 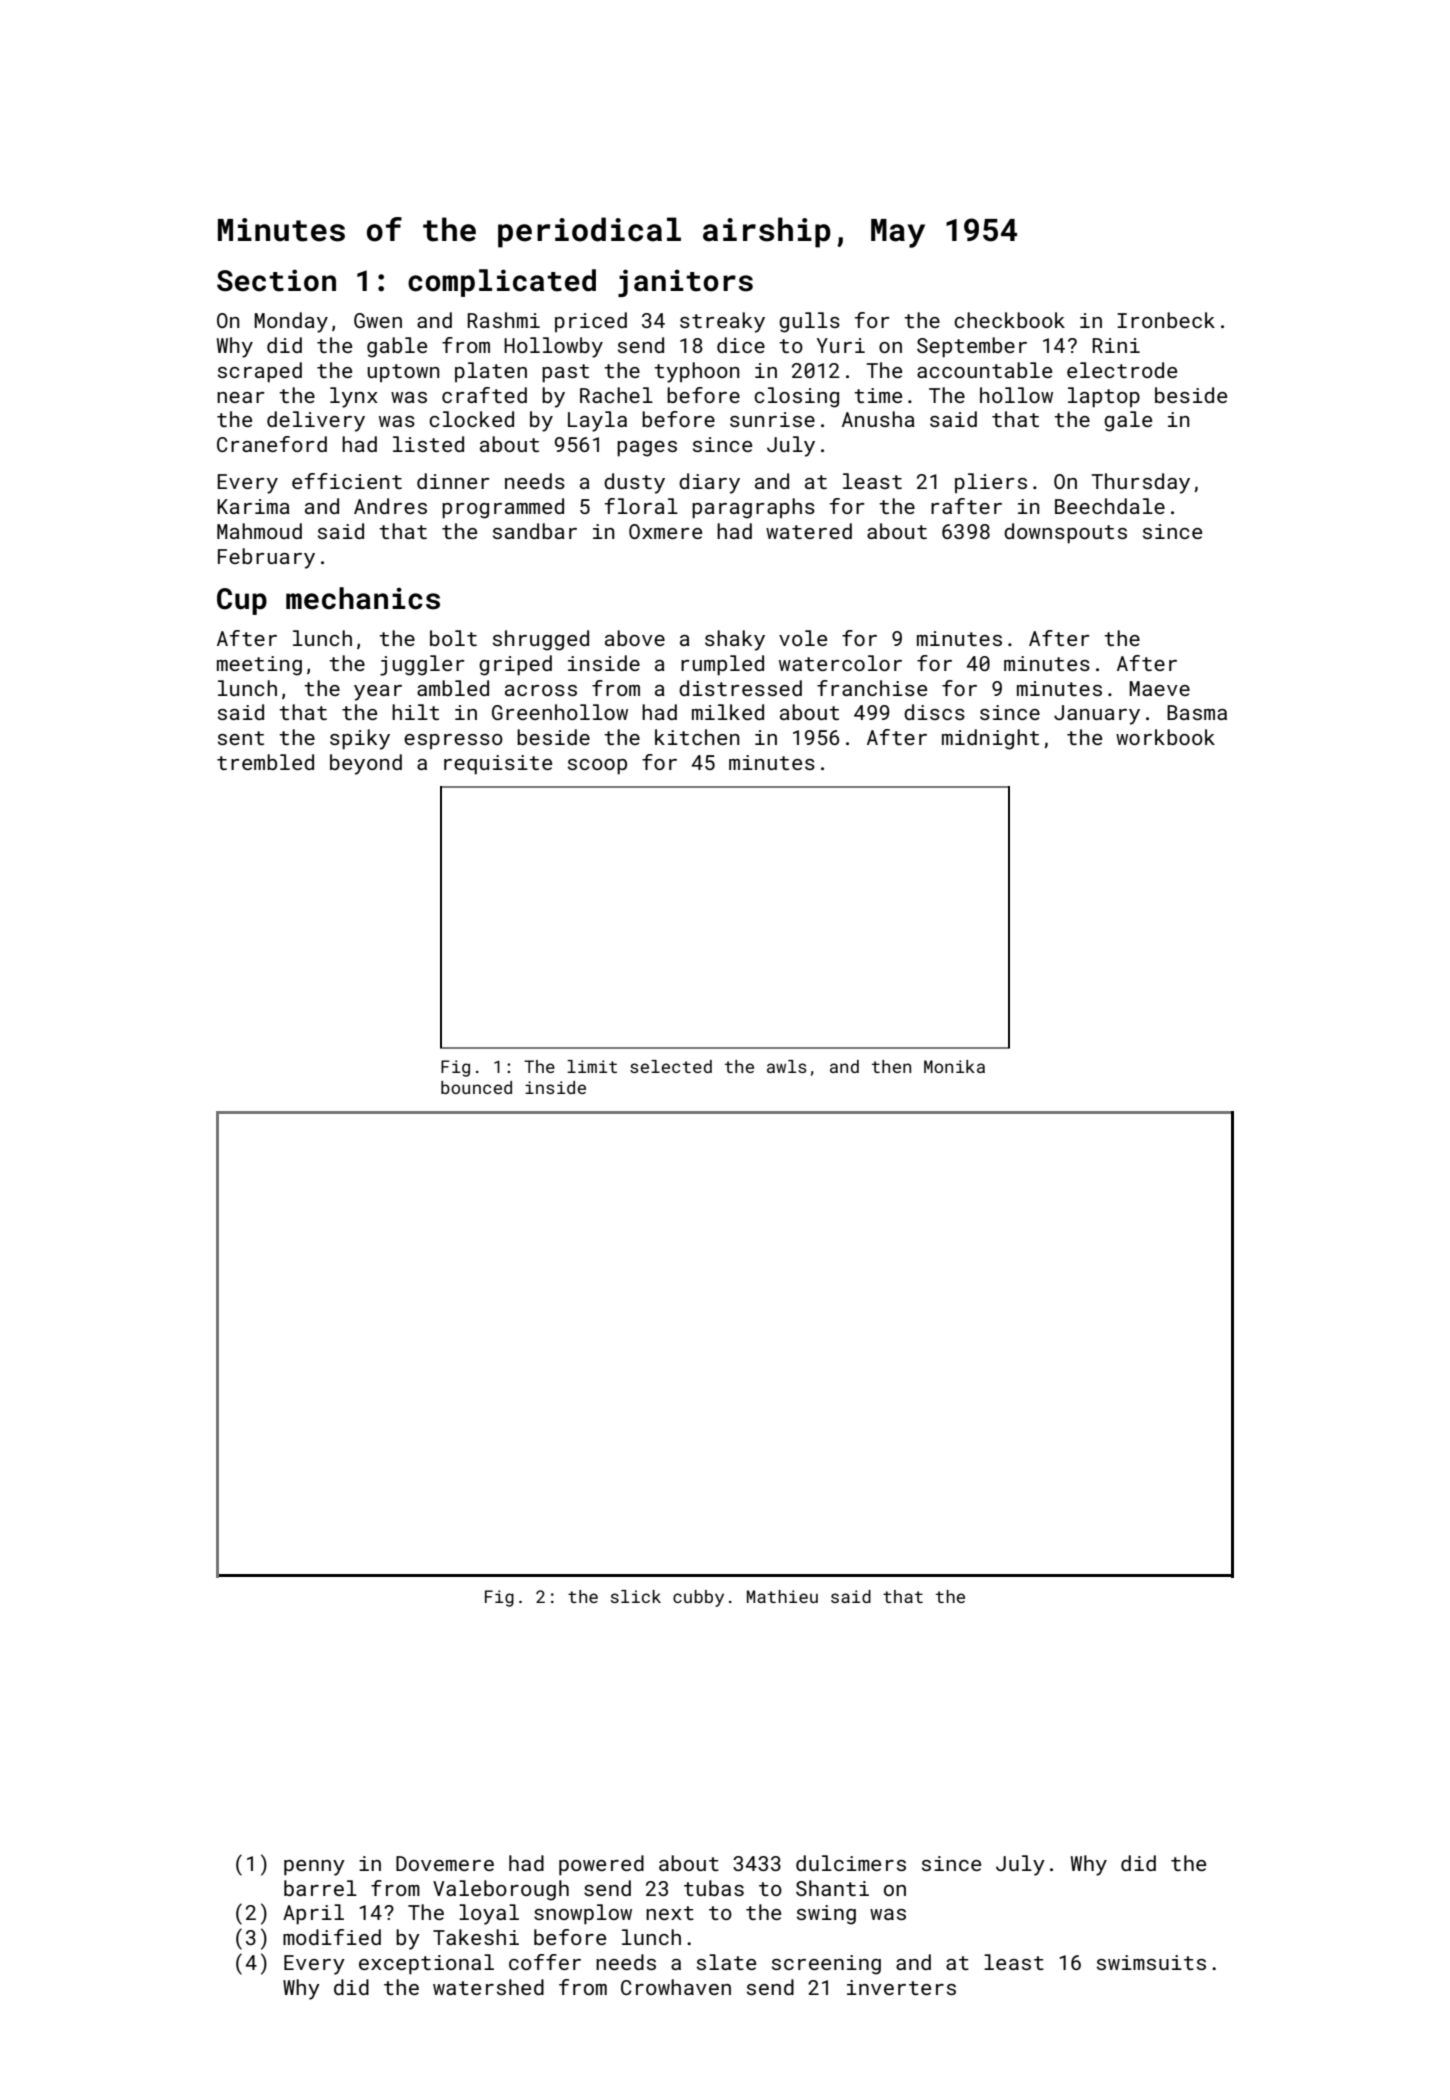 I want to click on Monika, so click(x=954, y=1066).
